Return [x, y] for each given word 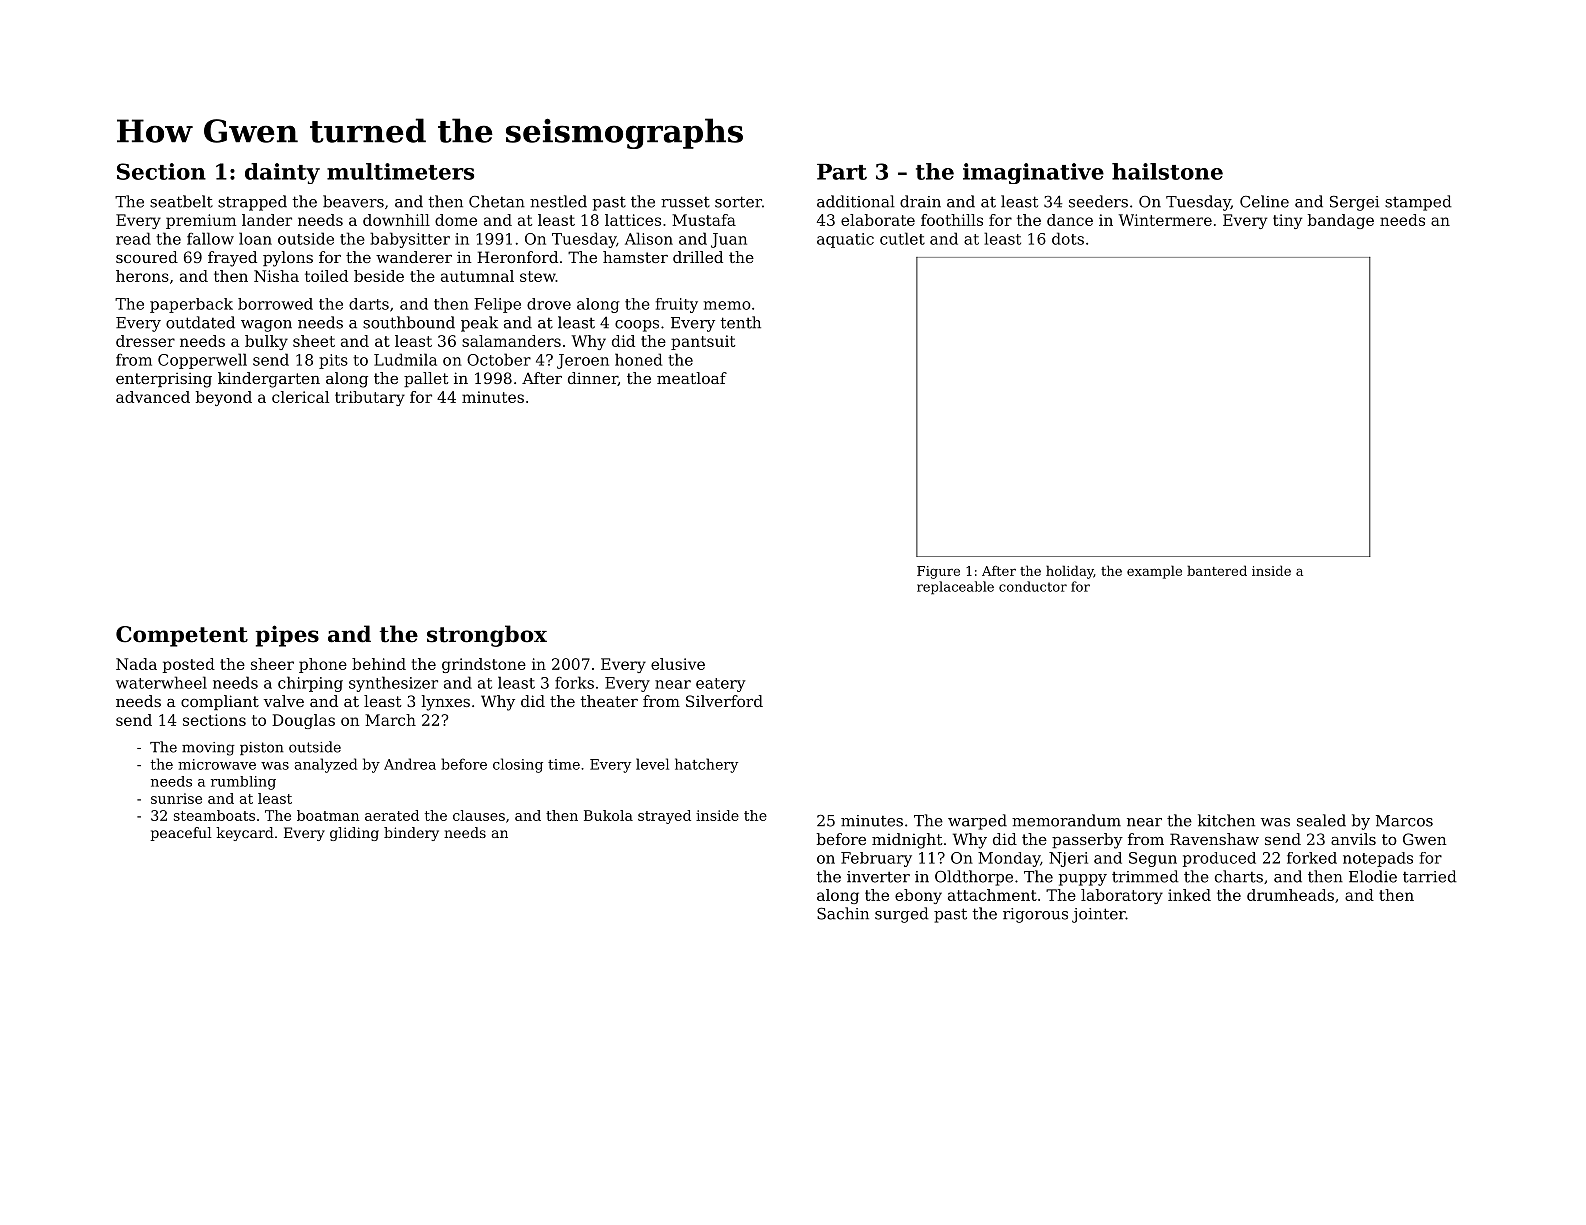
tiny [1287, 221]
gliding [354, 834]
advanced [153, 397]
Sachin [843, 913]
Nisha [276, 276]
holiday [1070, 572]
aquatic [845, 240]
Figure [938, 572]
